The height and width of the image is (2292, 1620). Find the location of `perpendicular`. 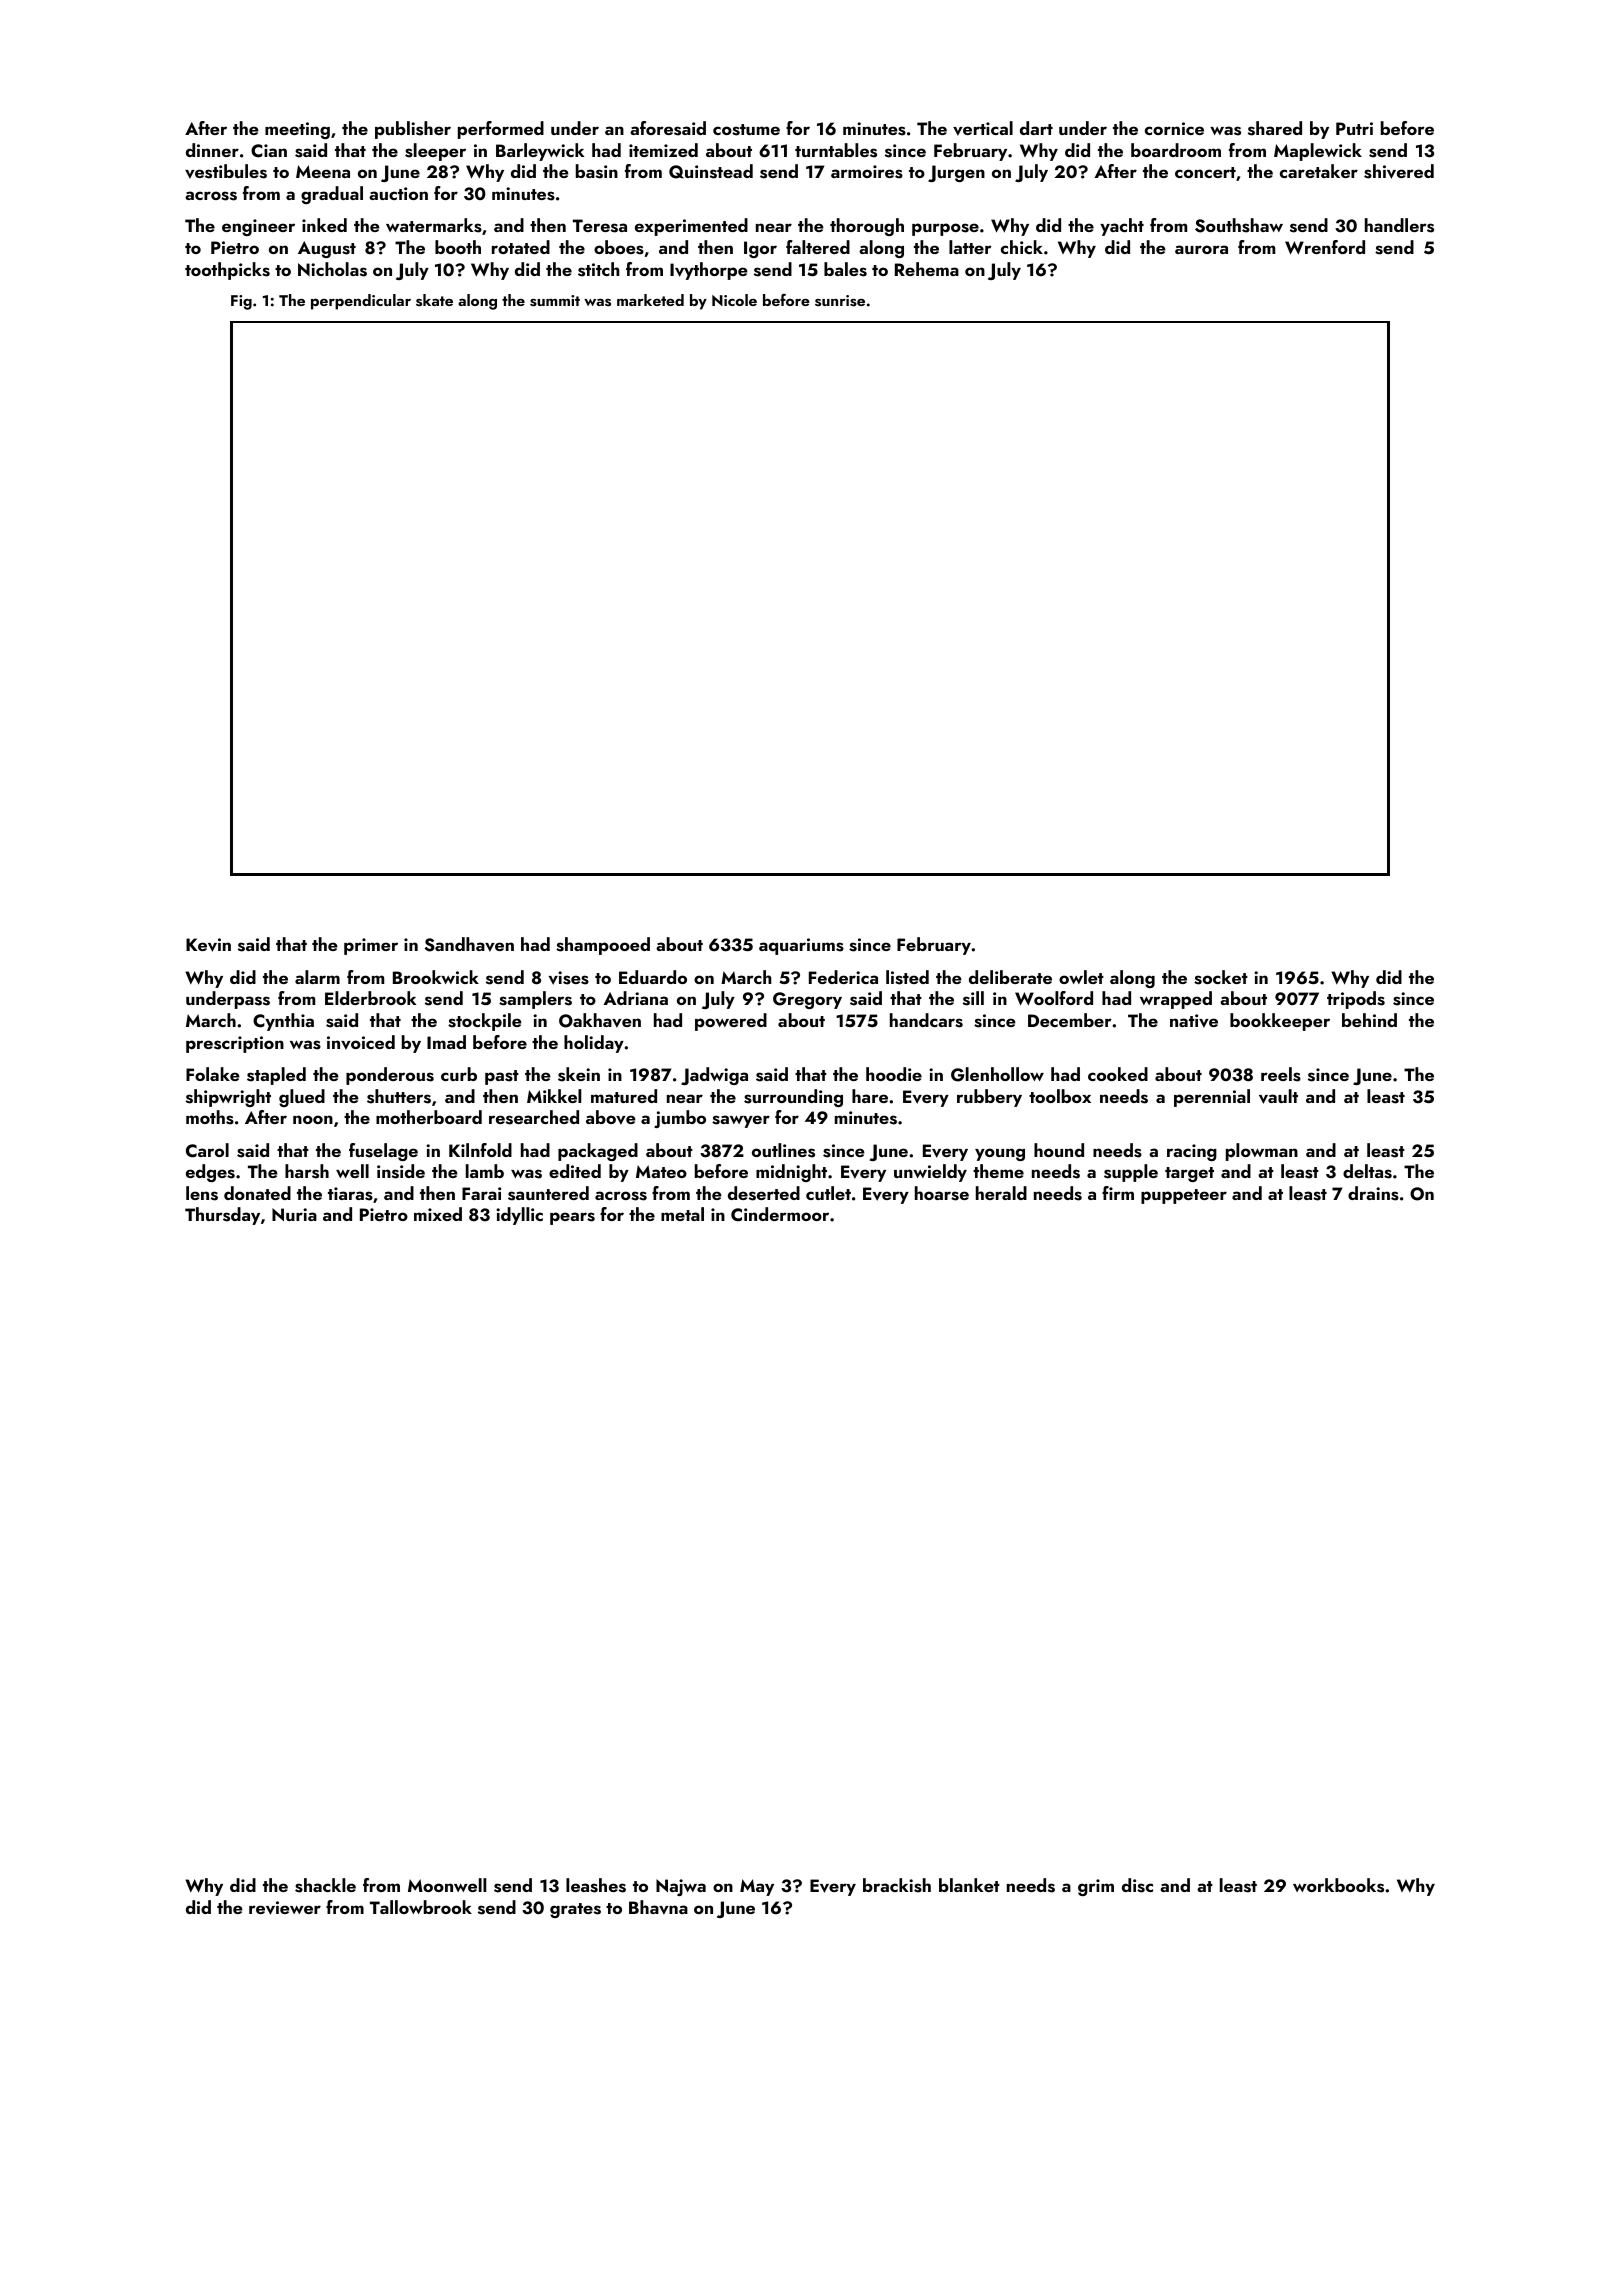

perpendicular is located at coordinates (361, 302).
